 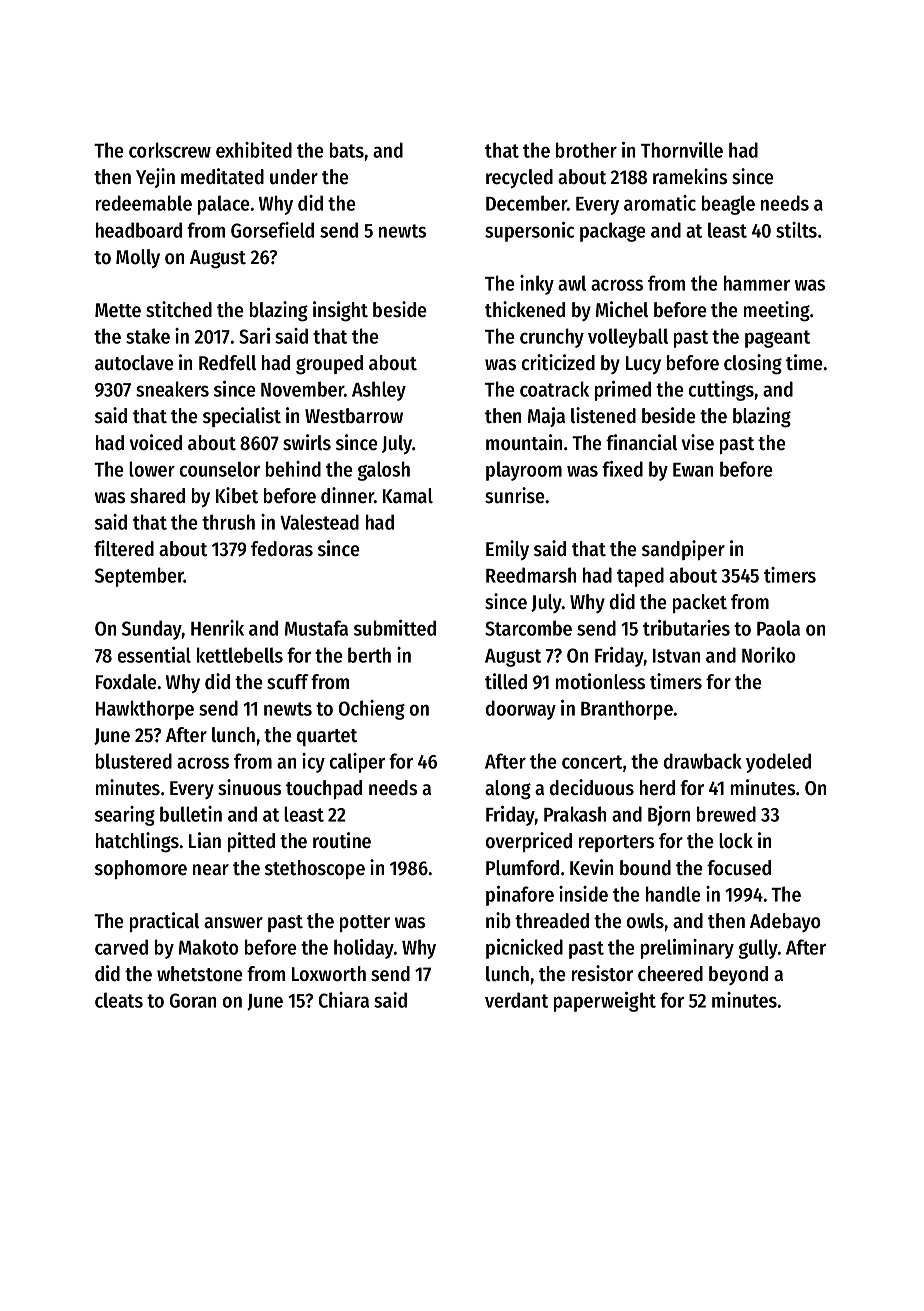 I want to click on Chiara, so click(x=344, y=1000).
